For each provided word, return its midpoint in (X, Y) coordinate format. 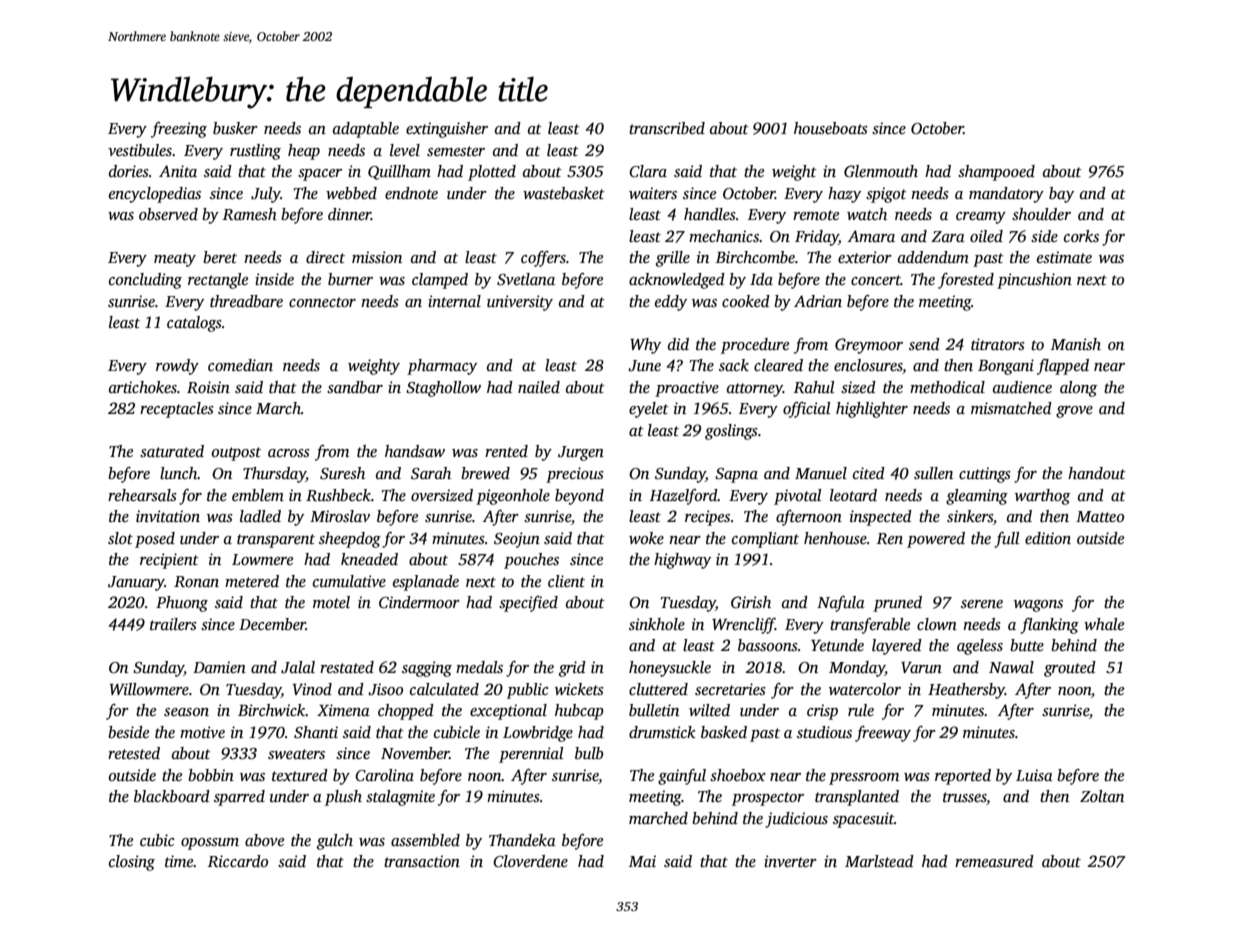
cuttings (985, 475)
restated (347, 667)
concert (876, 280)
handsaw (415, 451)
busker (235, 128)
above (264, 840)
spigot (886, 195)
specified (528, 604)
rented (506, 451)
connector (322, 302)
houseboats (831, 128)
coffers (543, 259)
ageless (980, 647)
